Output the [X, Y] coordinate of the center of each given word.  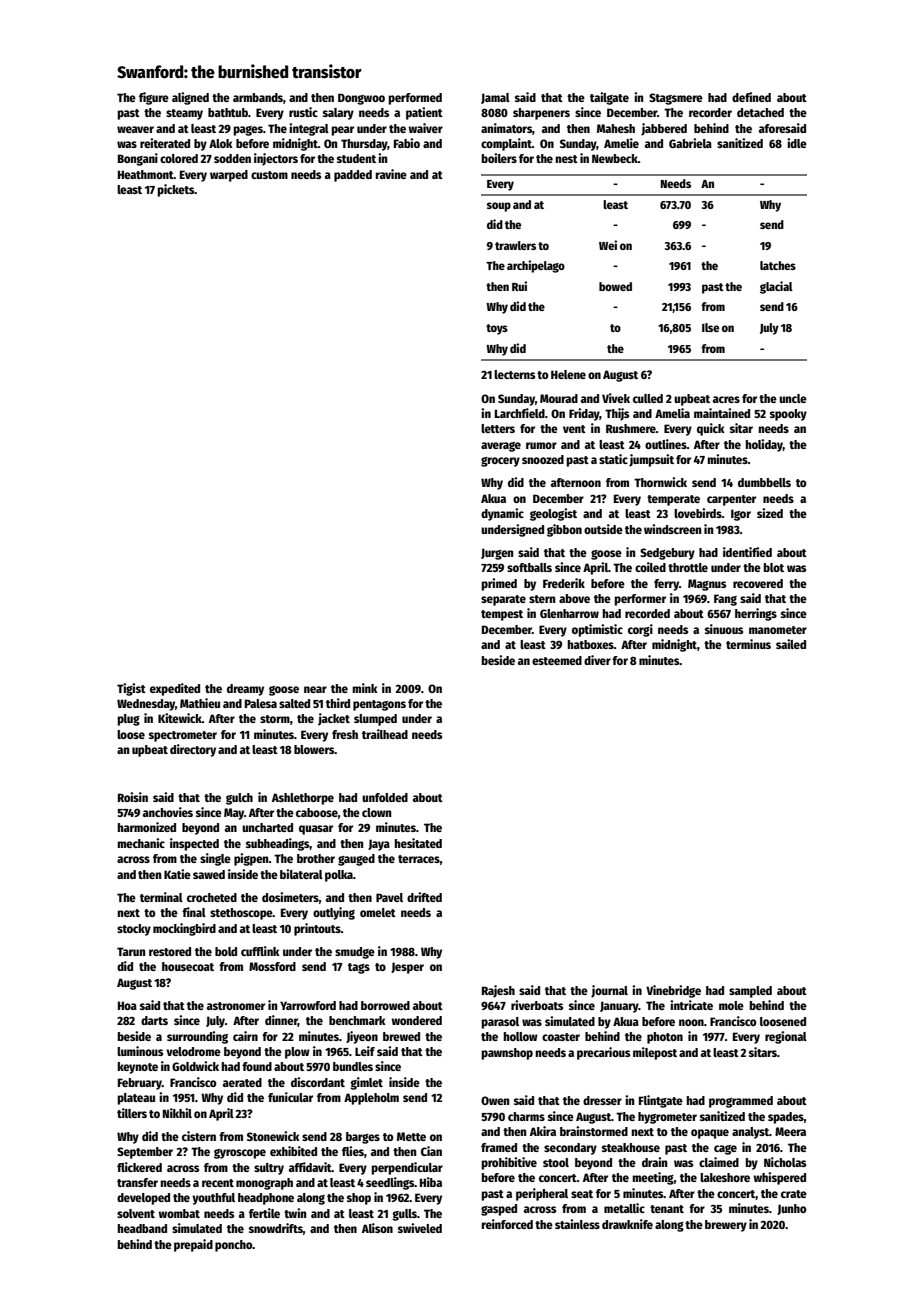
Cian [431, 1151]
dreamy [245, 690]
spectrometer [183, 736]
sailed [791, 644]
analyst [750, 1133]
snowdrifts [276, 1228]
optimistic [597, 630]
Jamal [495, 98]
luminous [140, 1051]
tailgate [609, 98]
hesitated [418, 843]
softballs [529, 567]
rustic [303, 112]
